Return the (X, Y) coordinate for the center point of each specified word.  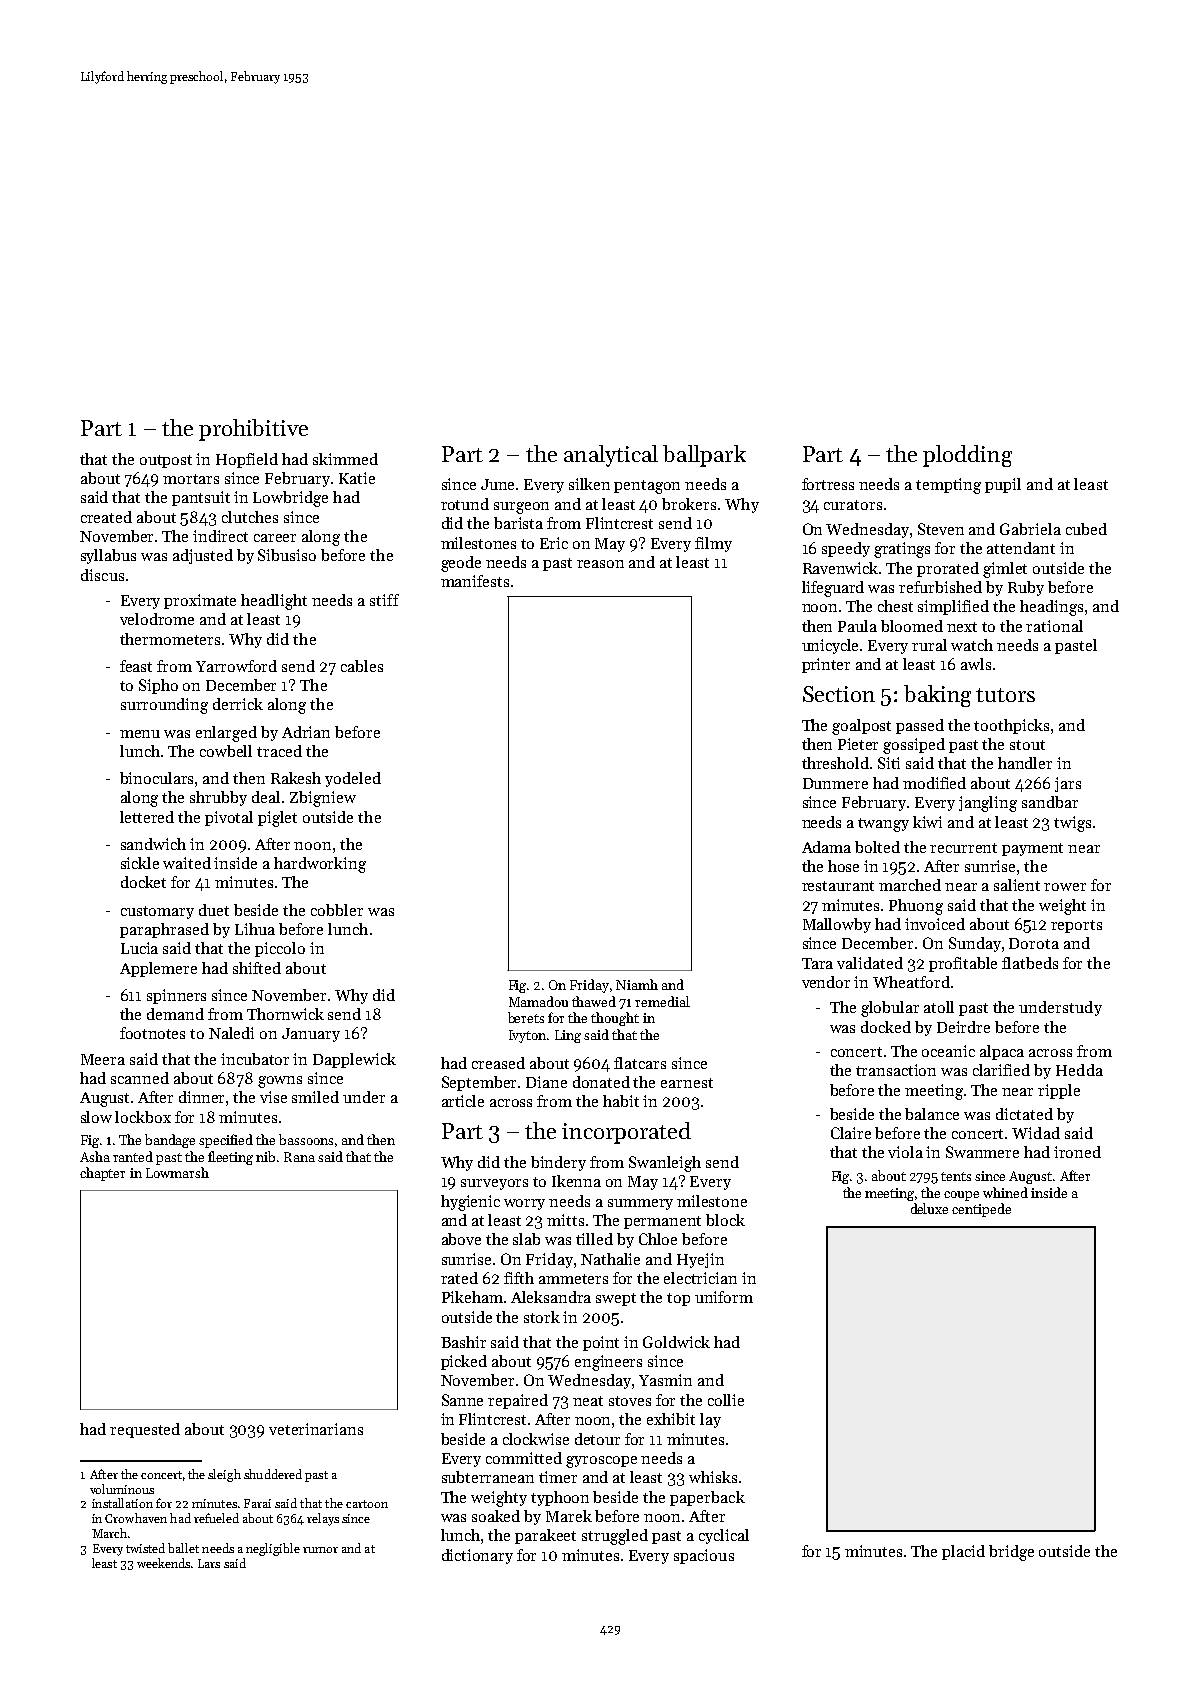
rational (1054, 626)
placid (963, 1552)
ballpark (704, 456)
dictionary (477, 1556)
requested (145, 1430)
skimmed (345, 459)
